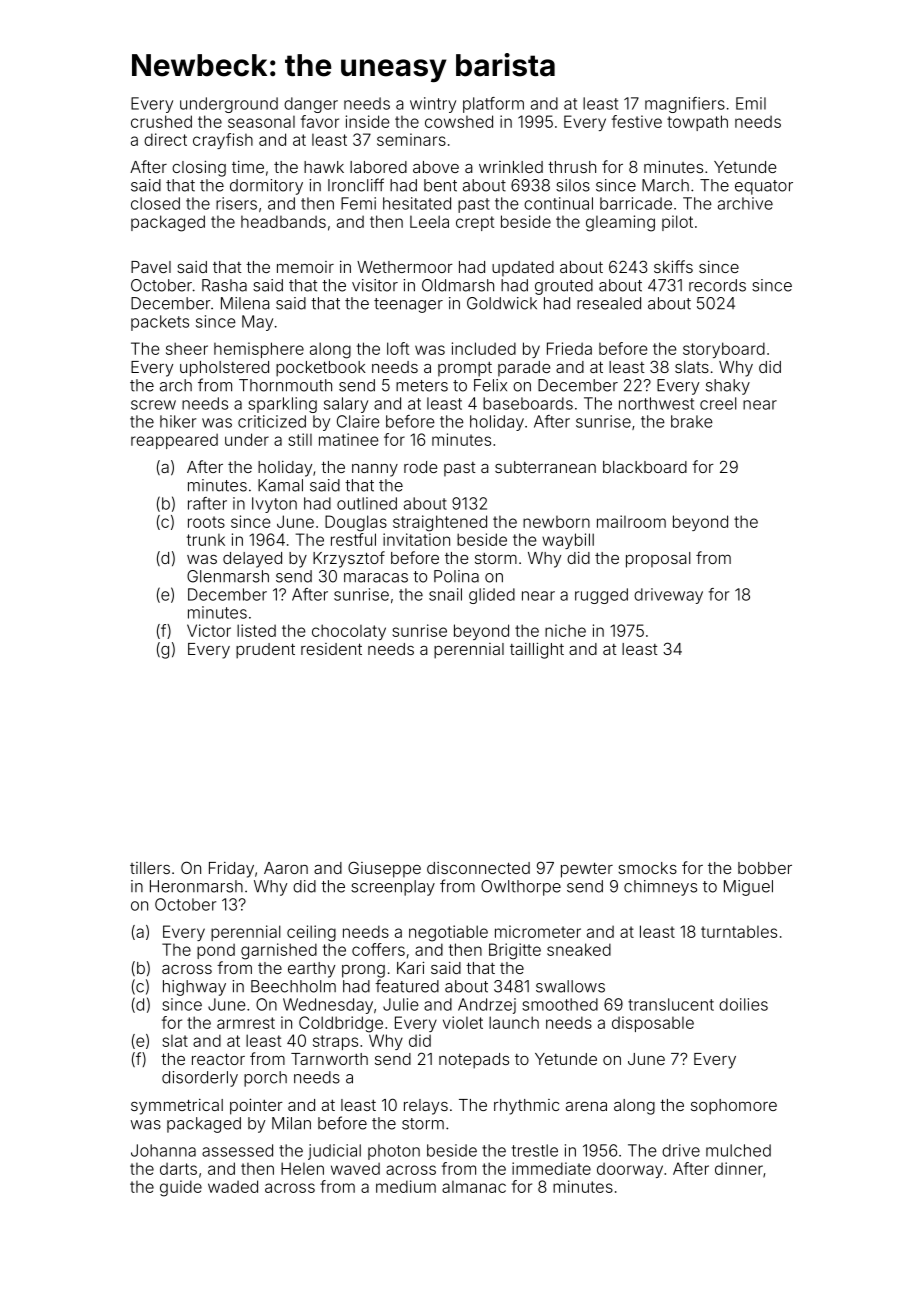 This page has height=1314, width=924. Describe the element at coordinates (572, 167) in the page. I see `thrush` at that location.
